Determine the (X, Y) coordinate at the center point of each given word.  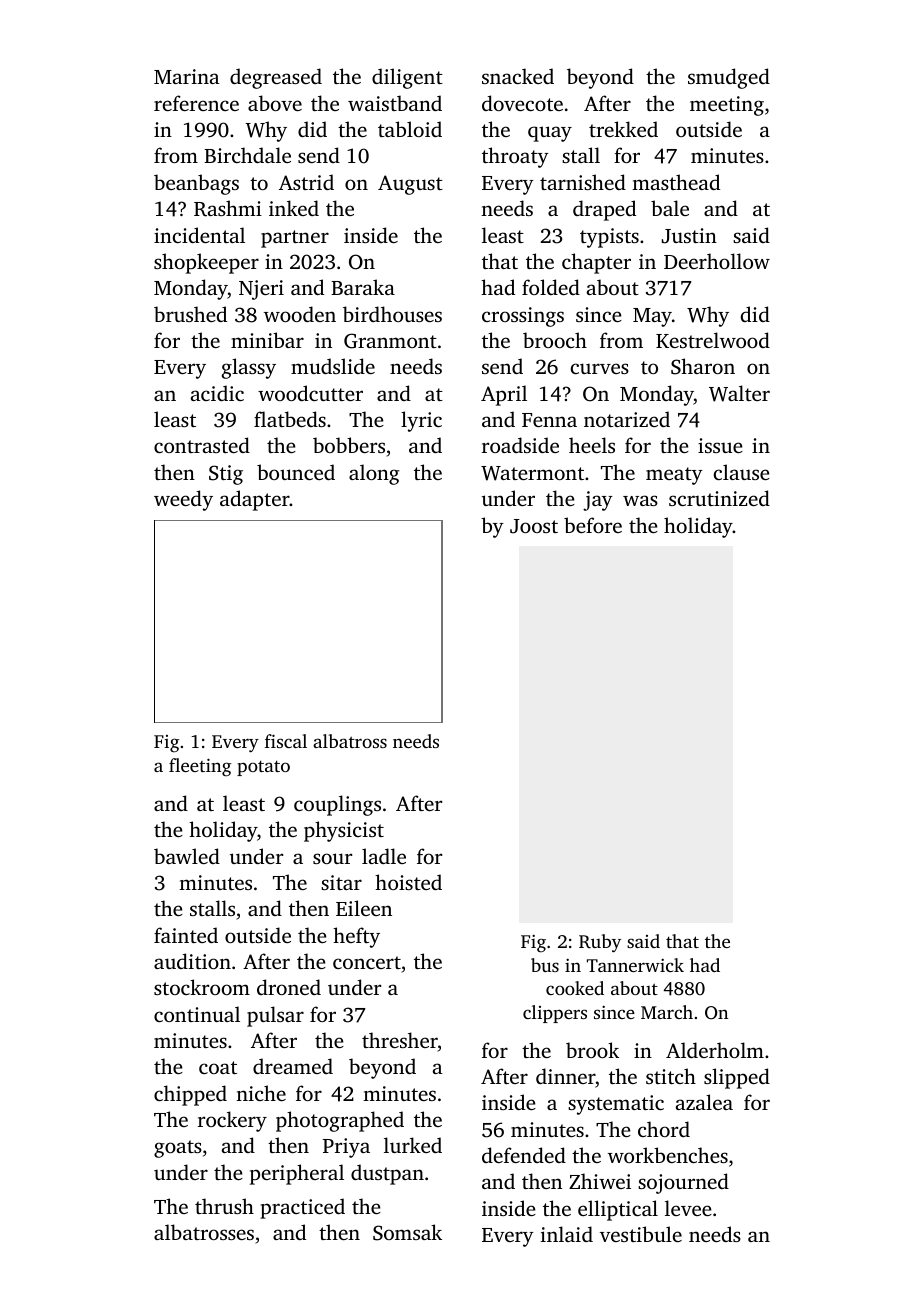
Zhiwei (600, 1181)
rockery (232, 1121)
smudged (729, 78)
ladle (384, 856)
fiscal (286, 741)
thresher (400, 1040)
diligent (407, 78)
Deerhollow (717, 261)
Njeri (261, 290)
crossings (523, 317)
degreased (276, 78)
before (593, 525)
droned (289, 987)
